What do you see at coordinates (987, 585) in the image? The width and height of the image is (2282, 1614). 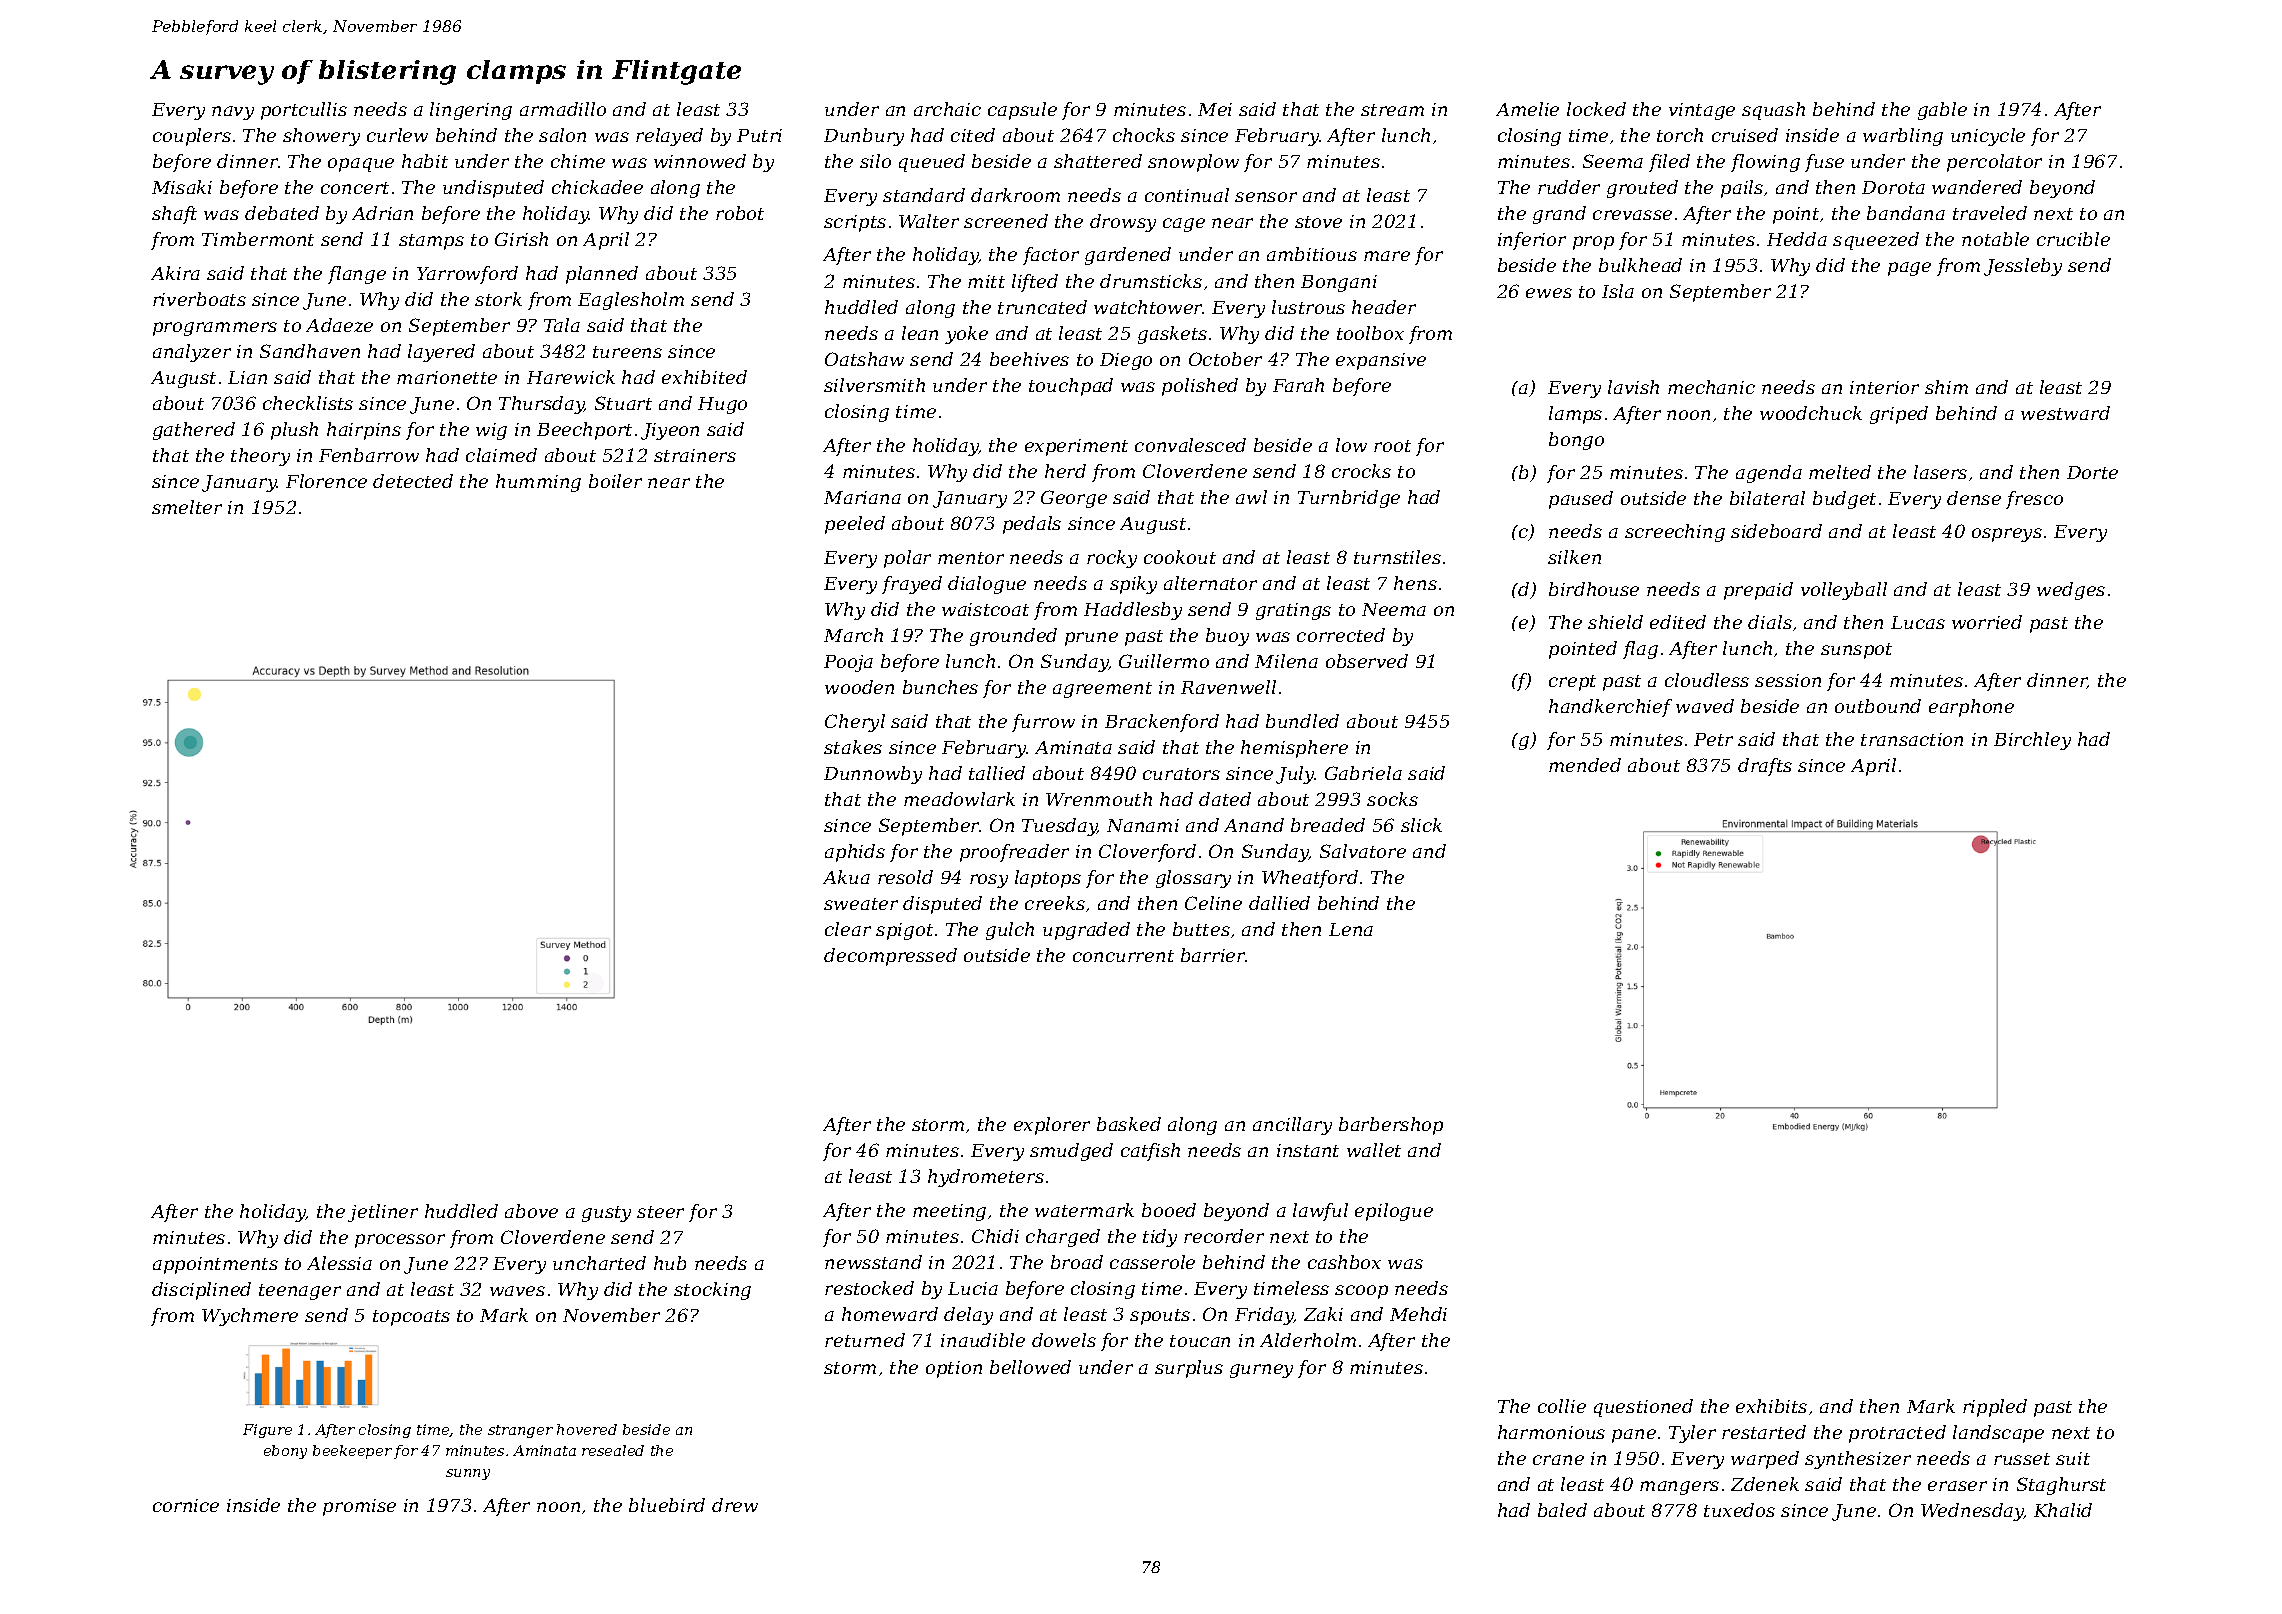 I see `dialogue` at bounding box center [987, 585].
